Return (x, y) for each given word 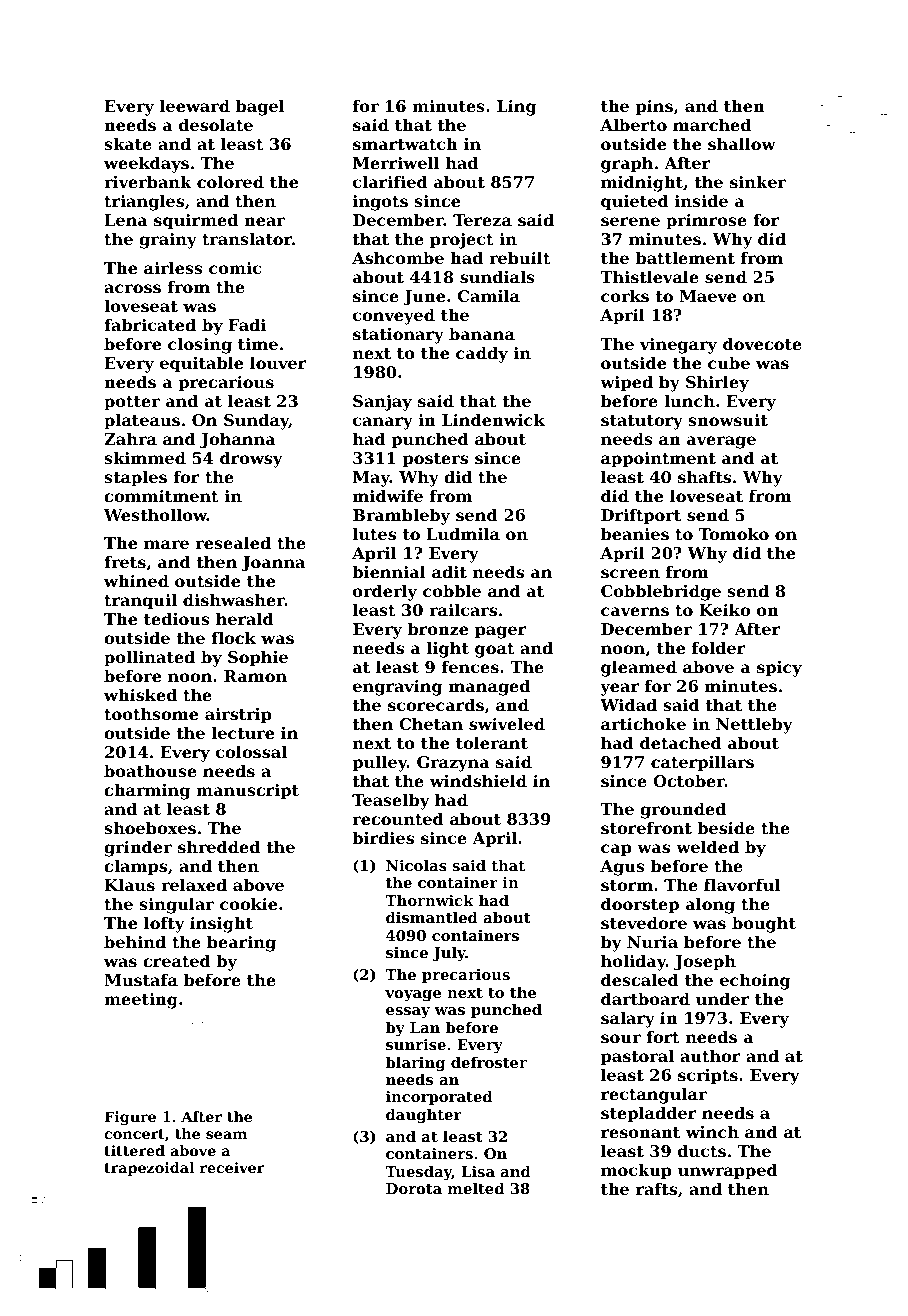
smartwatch (405, 144)
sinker (758, 182)
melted (476, 1188)
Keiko (724, 610)
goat (495, 650)
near (264, 221)
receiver (232, 1167)
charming (147, 792)
